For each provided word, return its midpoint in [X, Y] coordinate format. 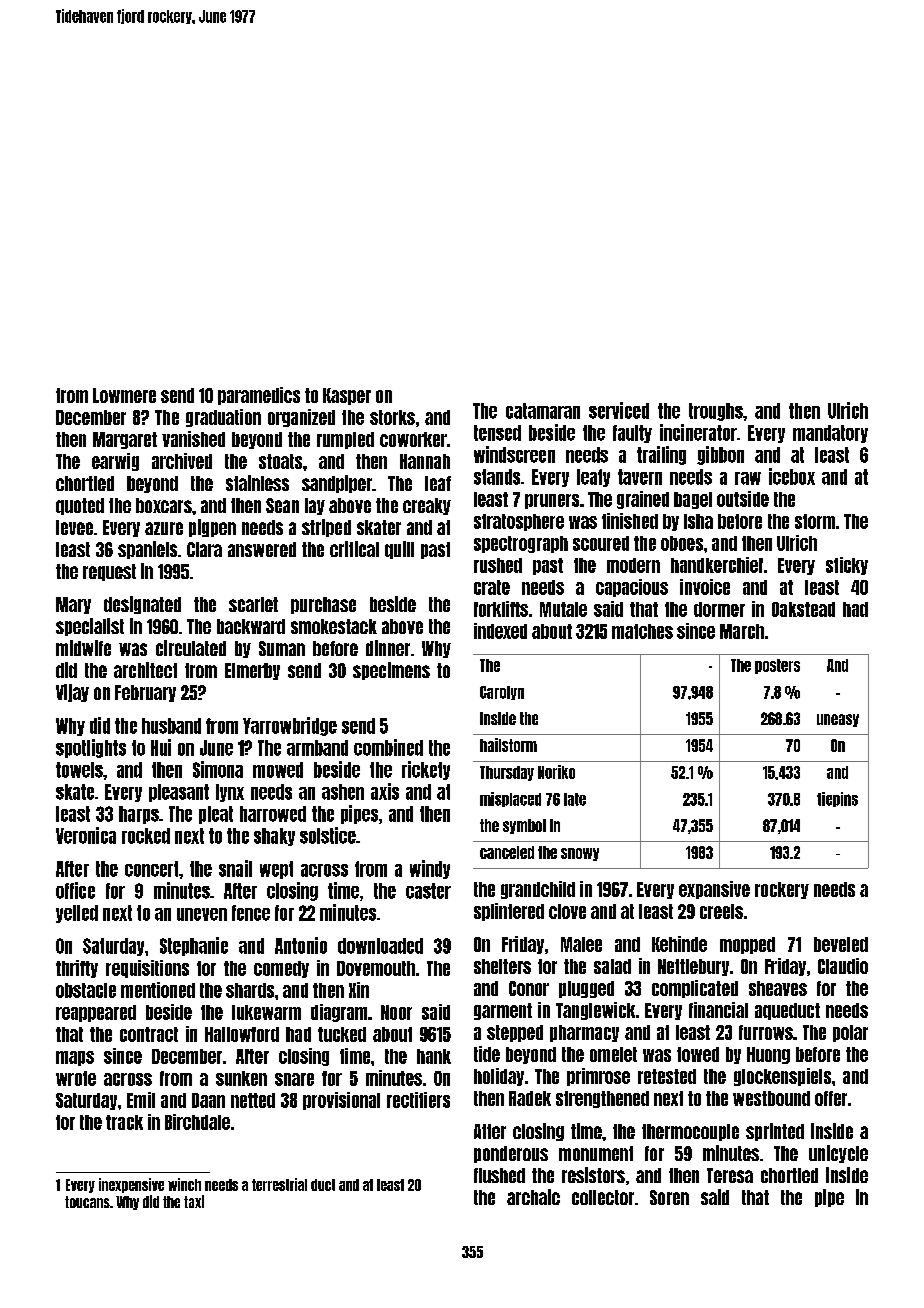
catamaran [543, 411]
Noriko [556, 772]
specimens [391, 671]
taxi [194, 1201]
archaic [533, 1197]
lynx [230, 793]
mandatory [830, 434]
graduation [223, 418]
